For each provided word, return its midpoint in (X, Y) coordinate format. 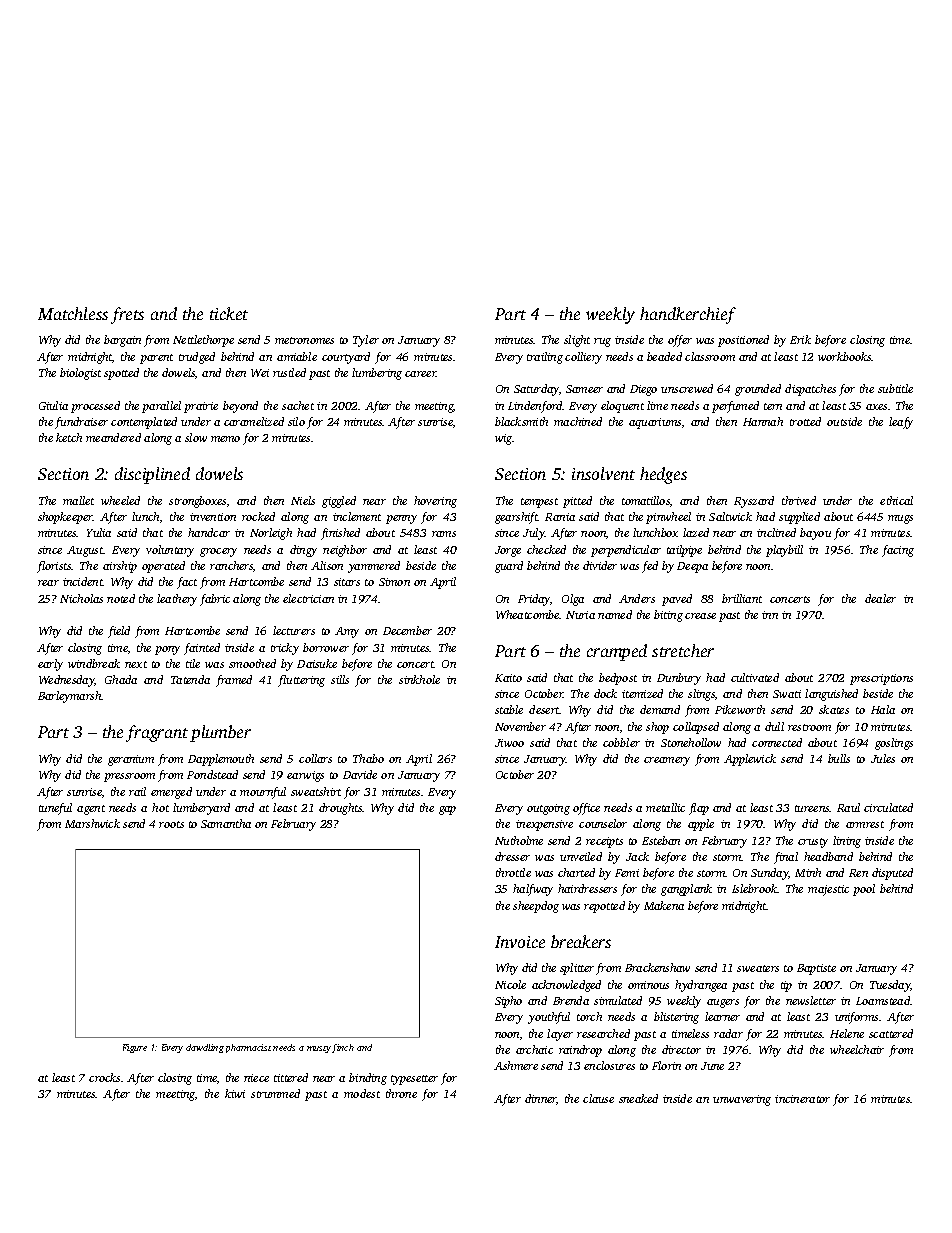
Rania (560, 517)
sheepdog (536, 907)
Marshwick (92, 823)
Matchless (73, 313)
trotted (805, 421)
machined (578, 421)
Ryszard (754, 502)
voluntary (170, 551)
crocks (104, 1077)
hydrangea (701, 986)
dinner (541, 1099)
